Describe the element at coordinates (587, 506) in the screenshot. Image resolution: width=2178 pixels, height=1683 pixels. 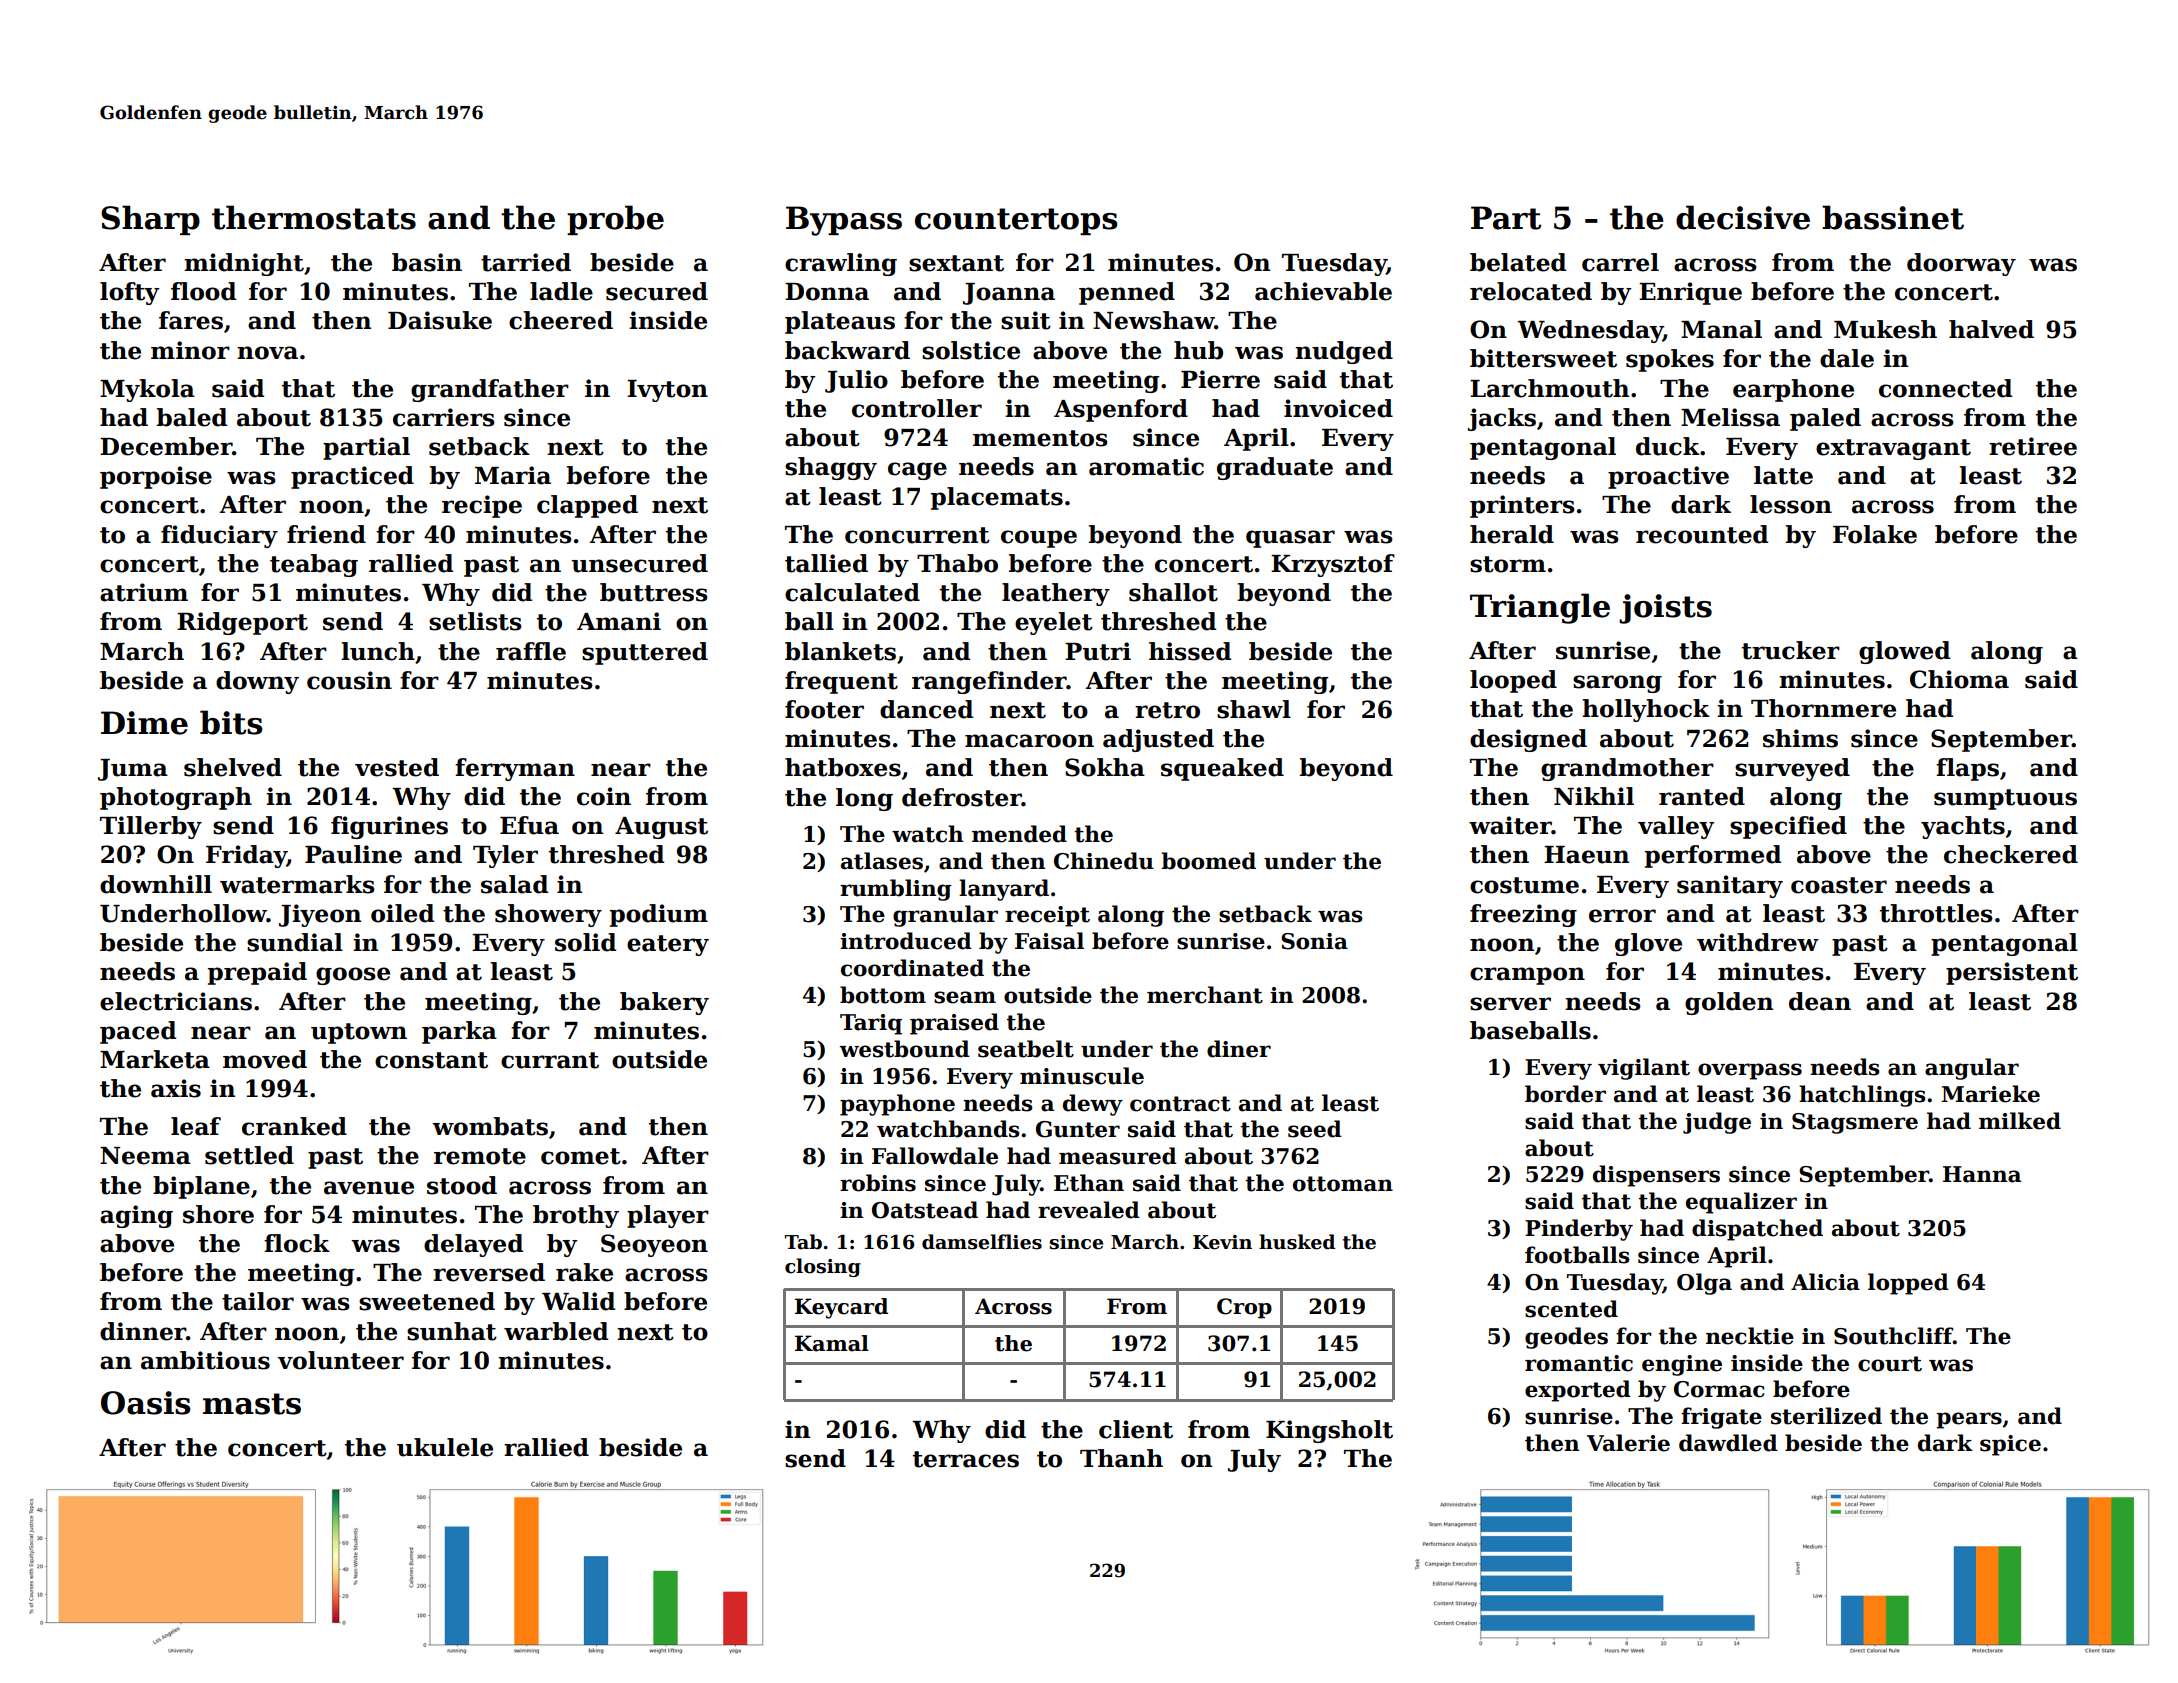
I see `clapped` at that location.
